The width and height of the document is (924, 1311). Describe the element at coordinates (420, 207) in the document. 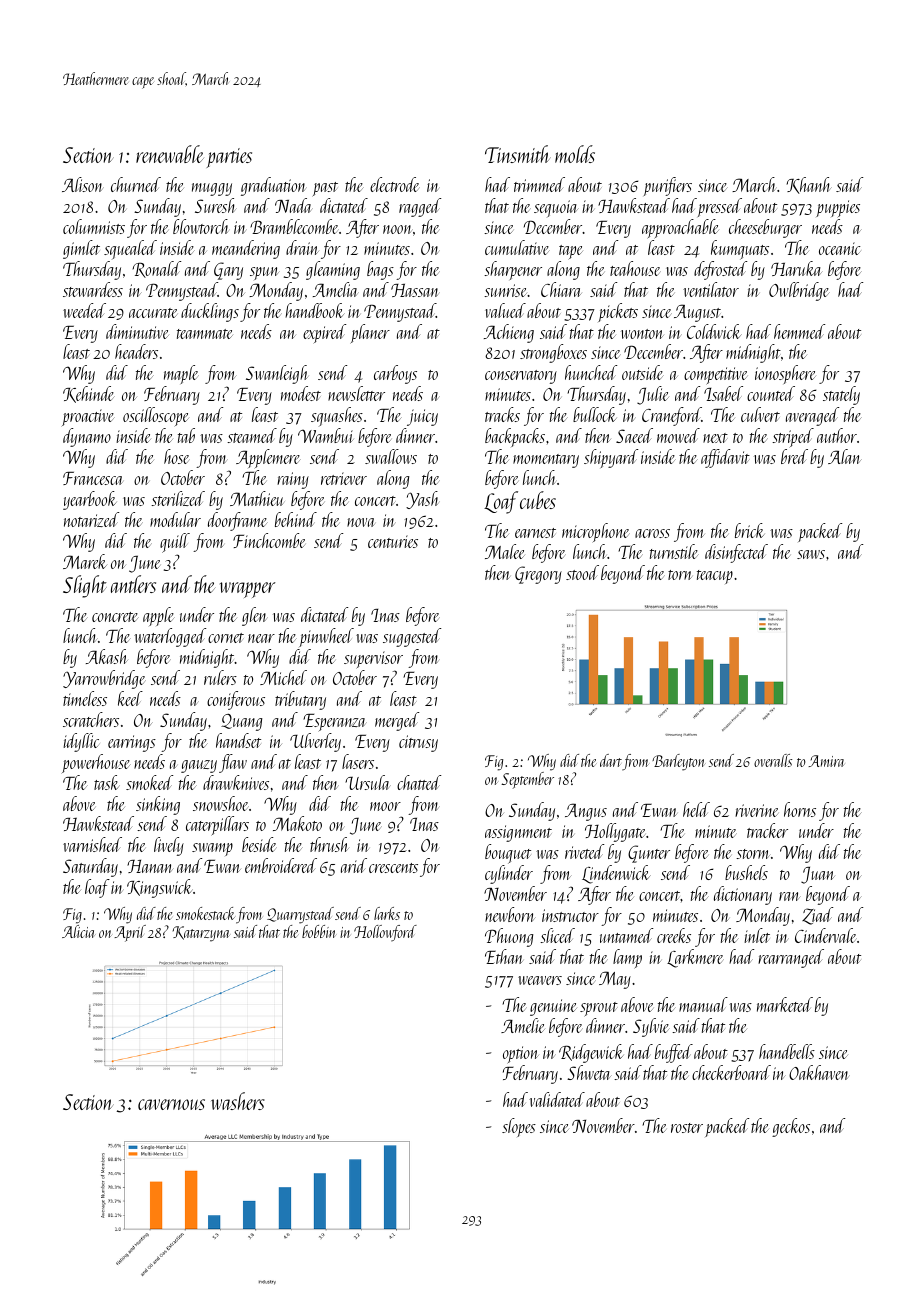

I see `ragged` at that location.
